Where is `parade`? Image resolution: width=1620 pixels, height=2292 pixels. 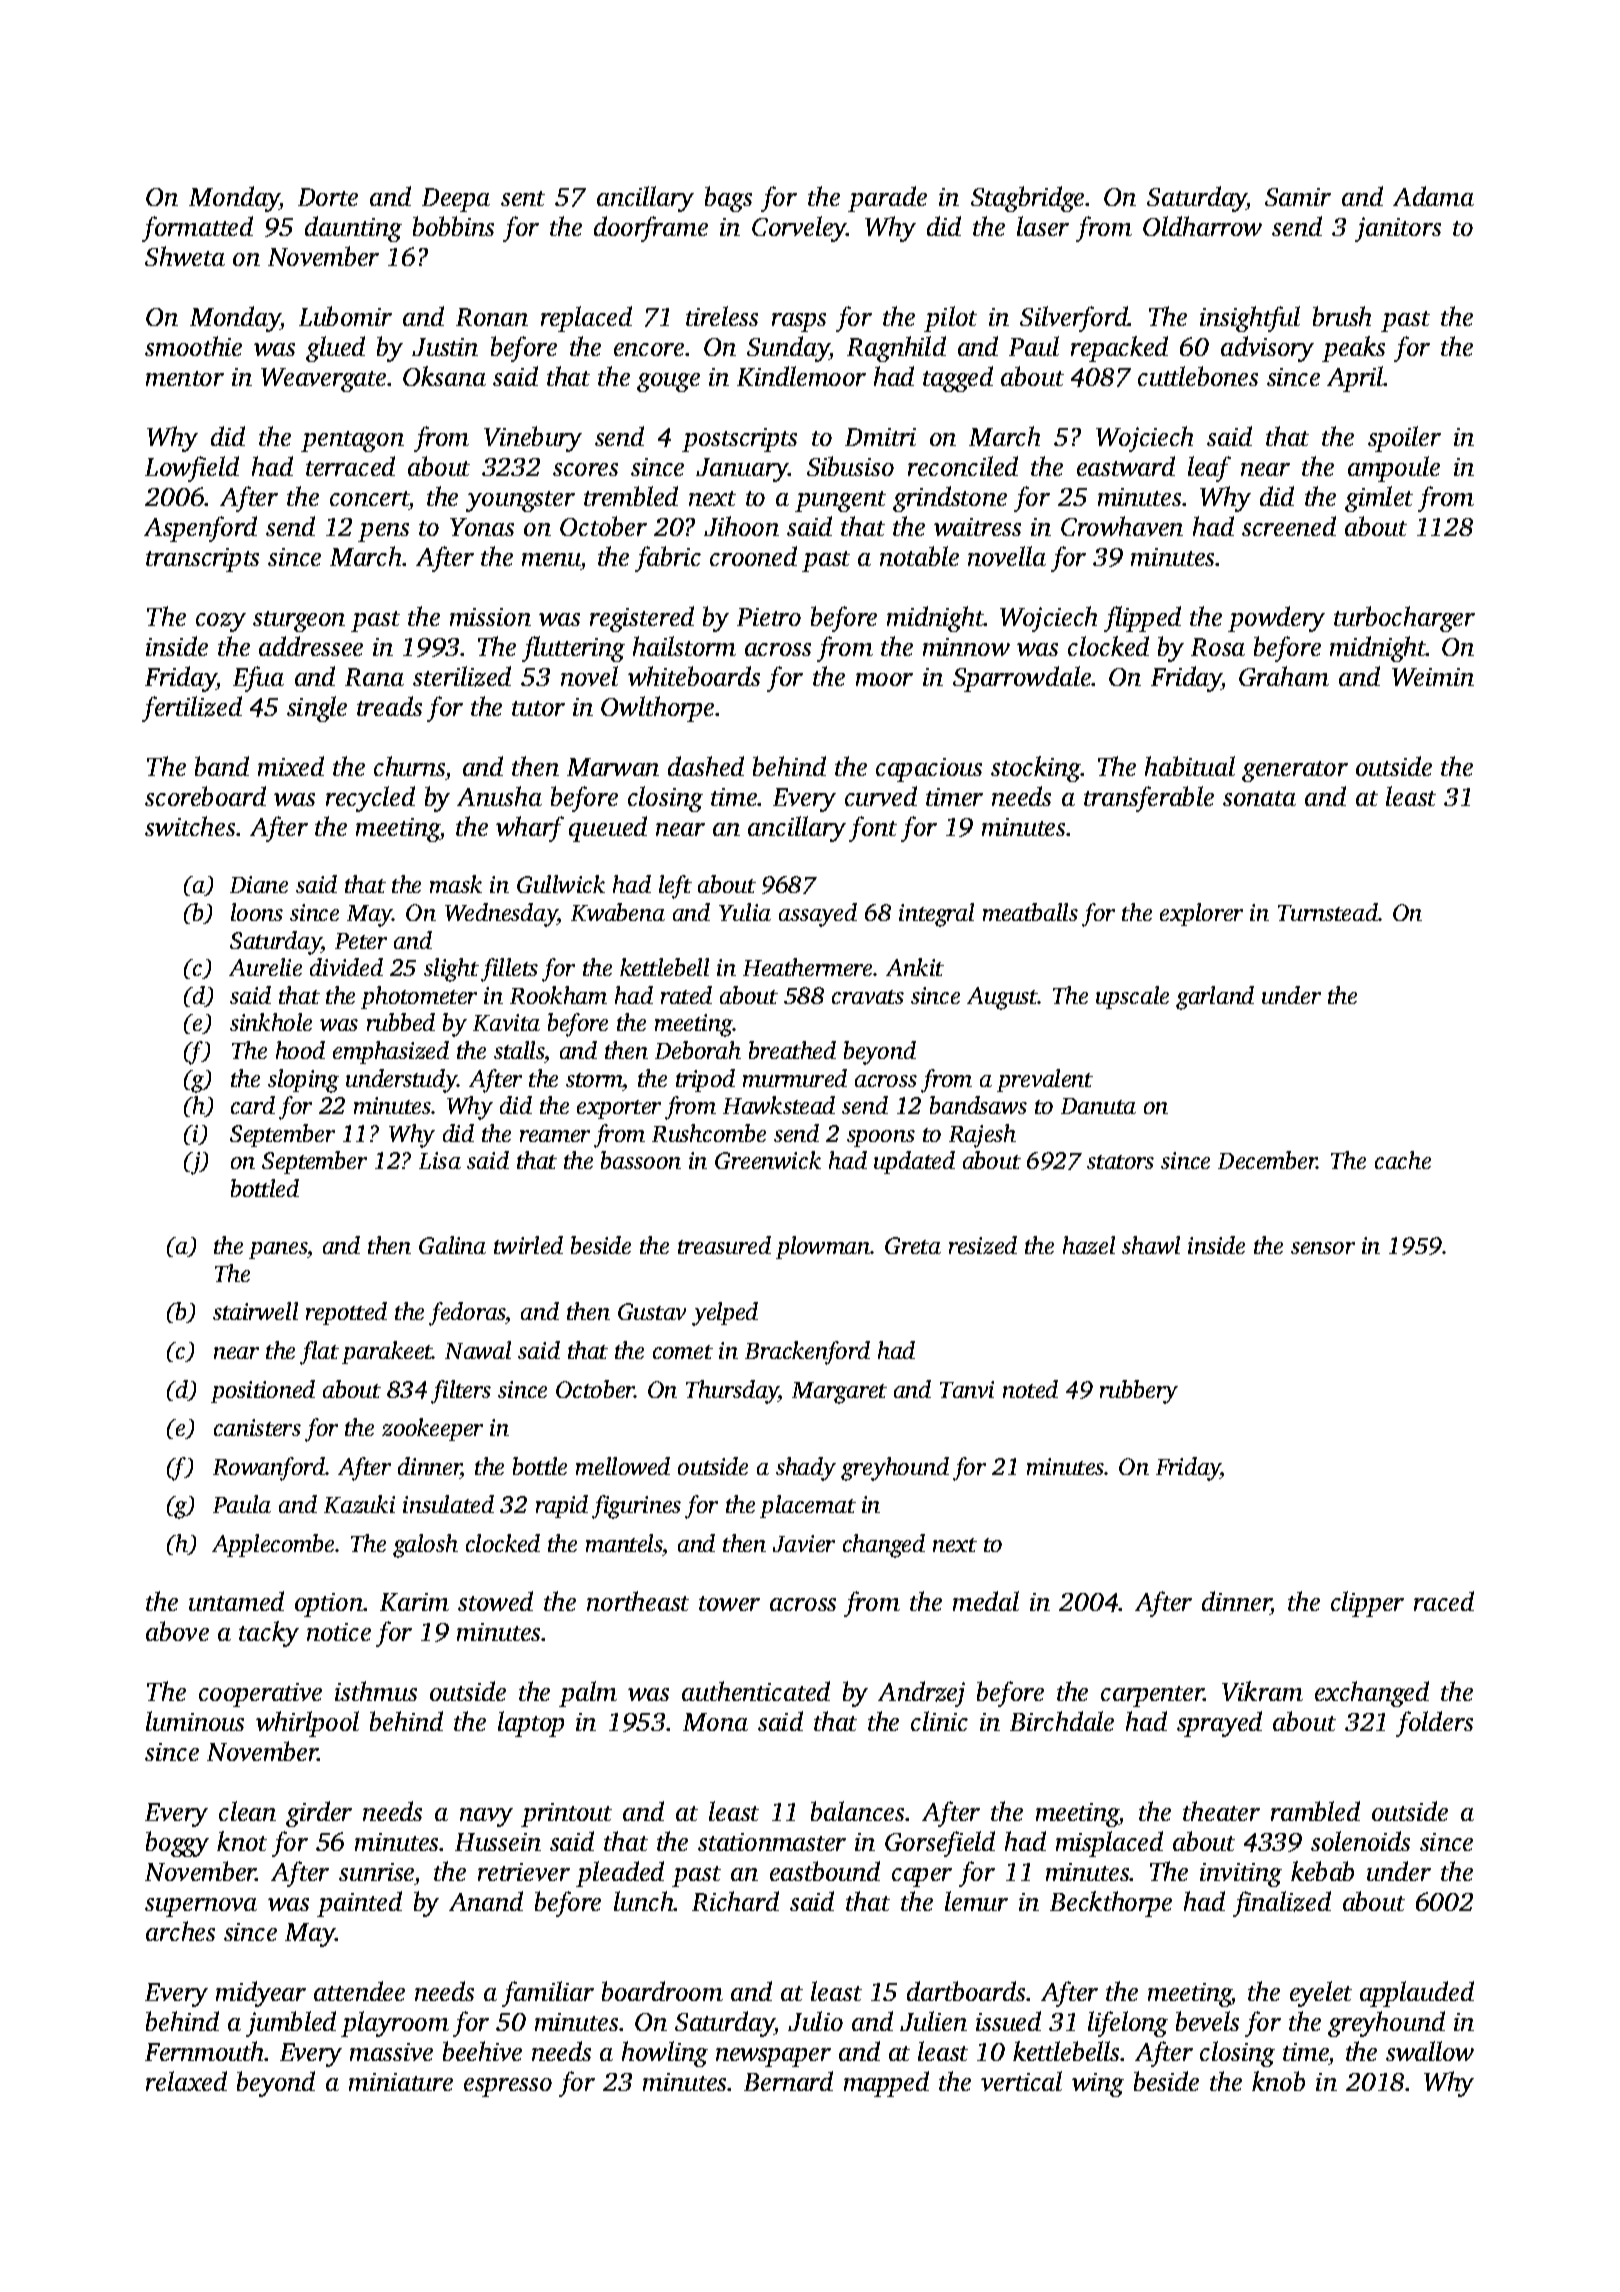
parade is located at coordinates (887, 199).
